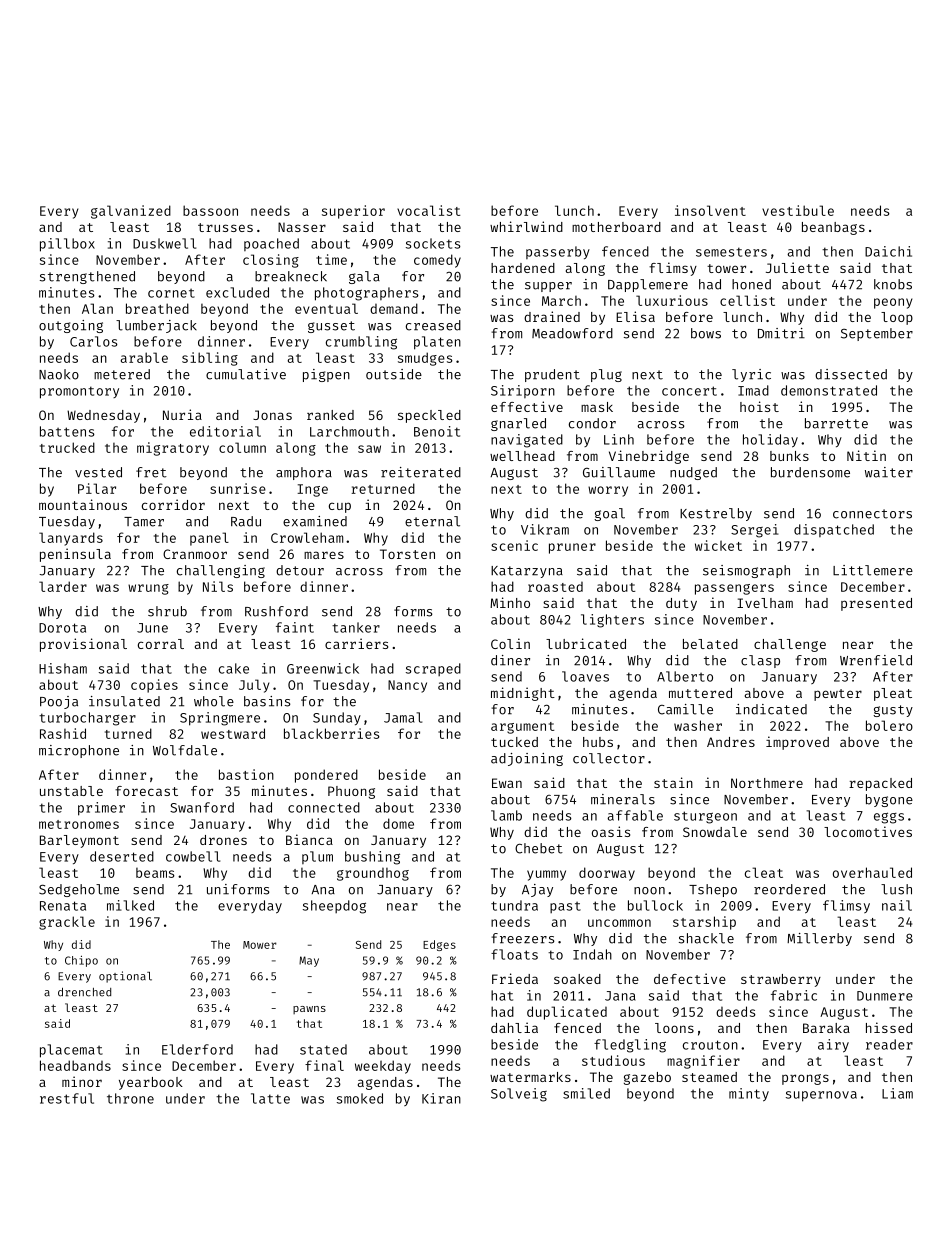 This screenshot has height=1233, width=952. Describe the element at coordinates (428, 210) in the screenshot. I see `vocalist` at that location.
